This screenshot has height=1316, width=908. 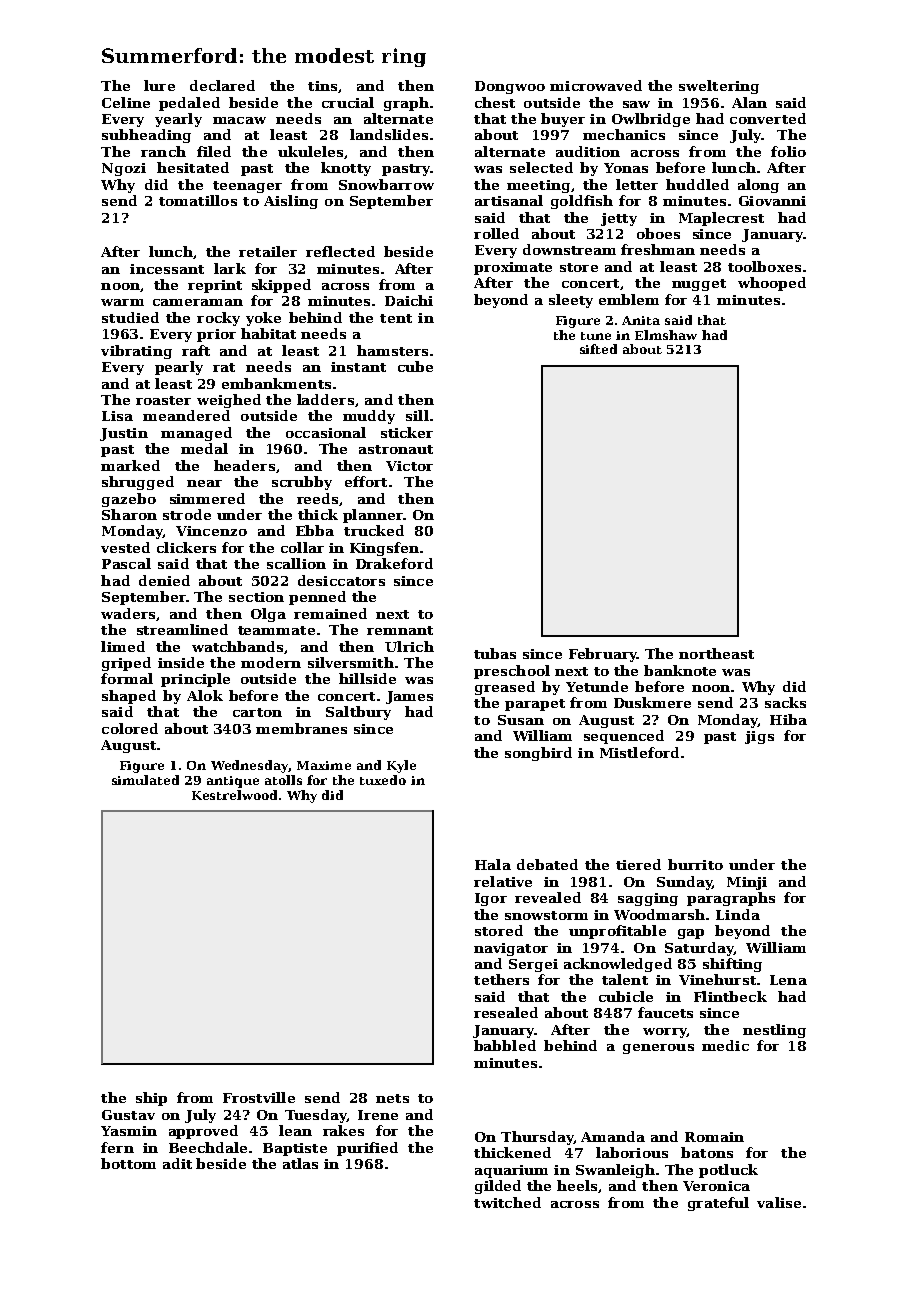 I want to click on Drakeford, so click(x=394, y=563).
